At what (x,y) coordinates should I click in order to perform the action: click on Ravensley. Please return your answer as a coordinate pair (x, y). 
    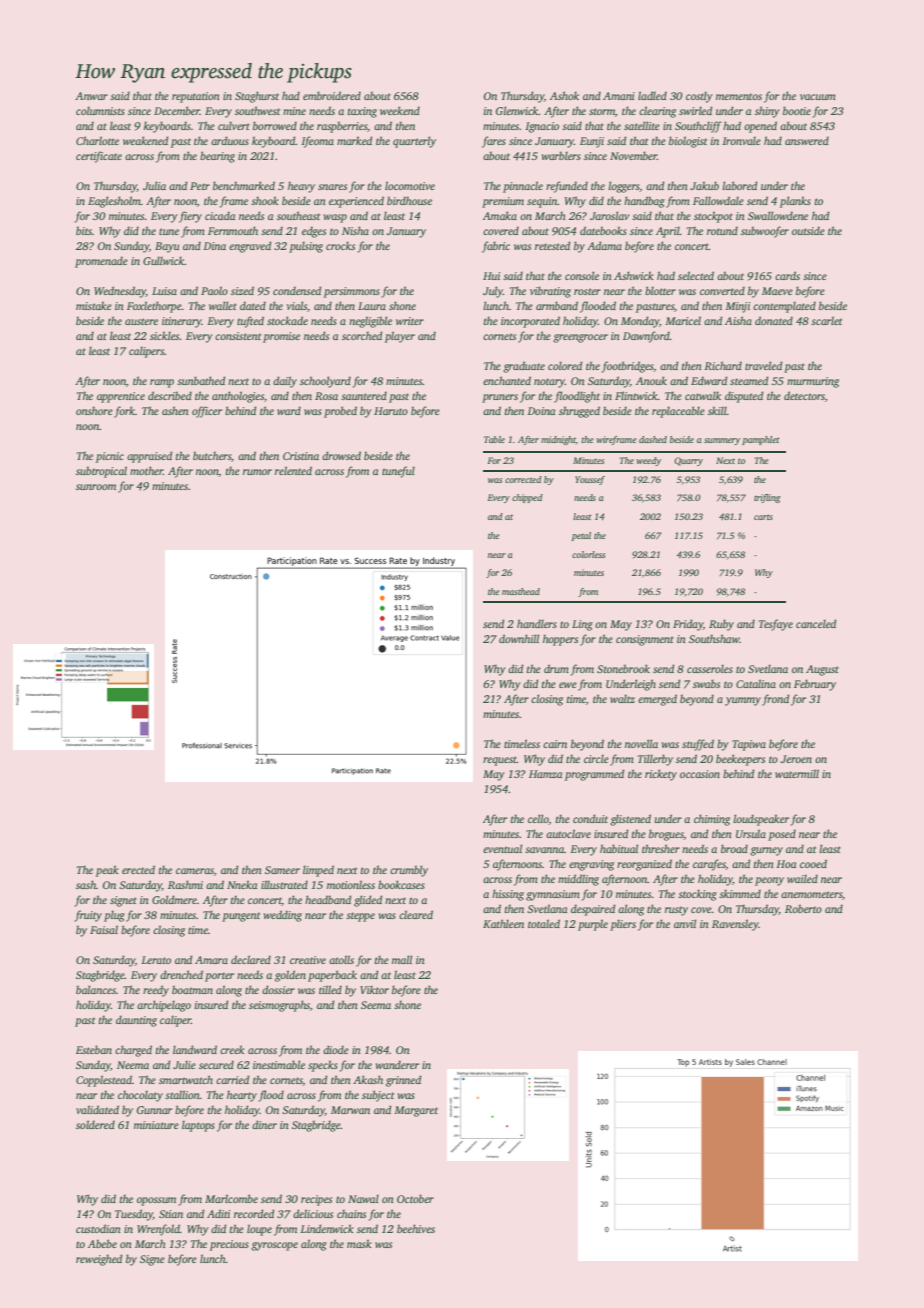
    Looking at the image, I should click on (735, 925).
